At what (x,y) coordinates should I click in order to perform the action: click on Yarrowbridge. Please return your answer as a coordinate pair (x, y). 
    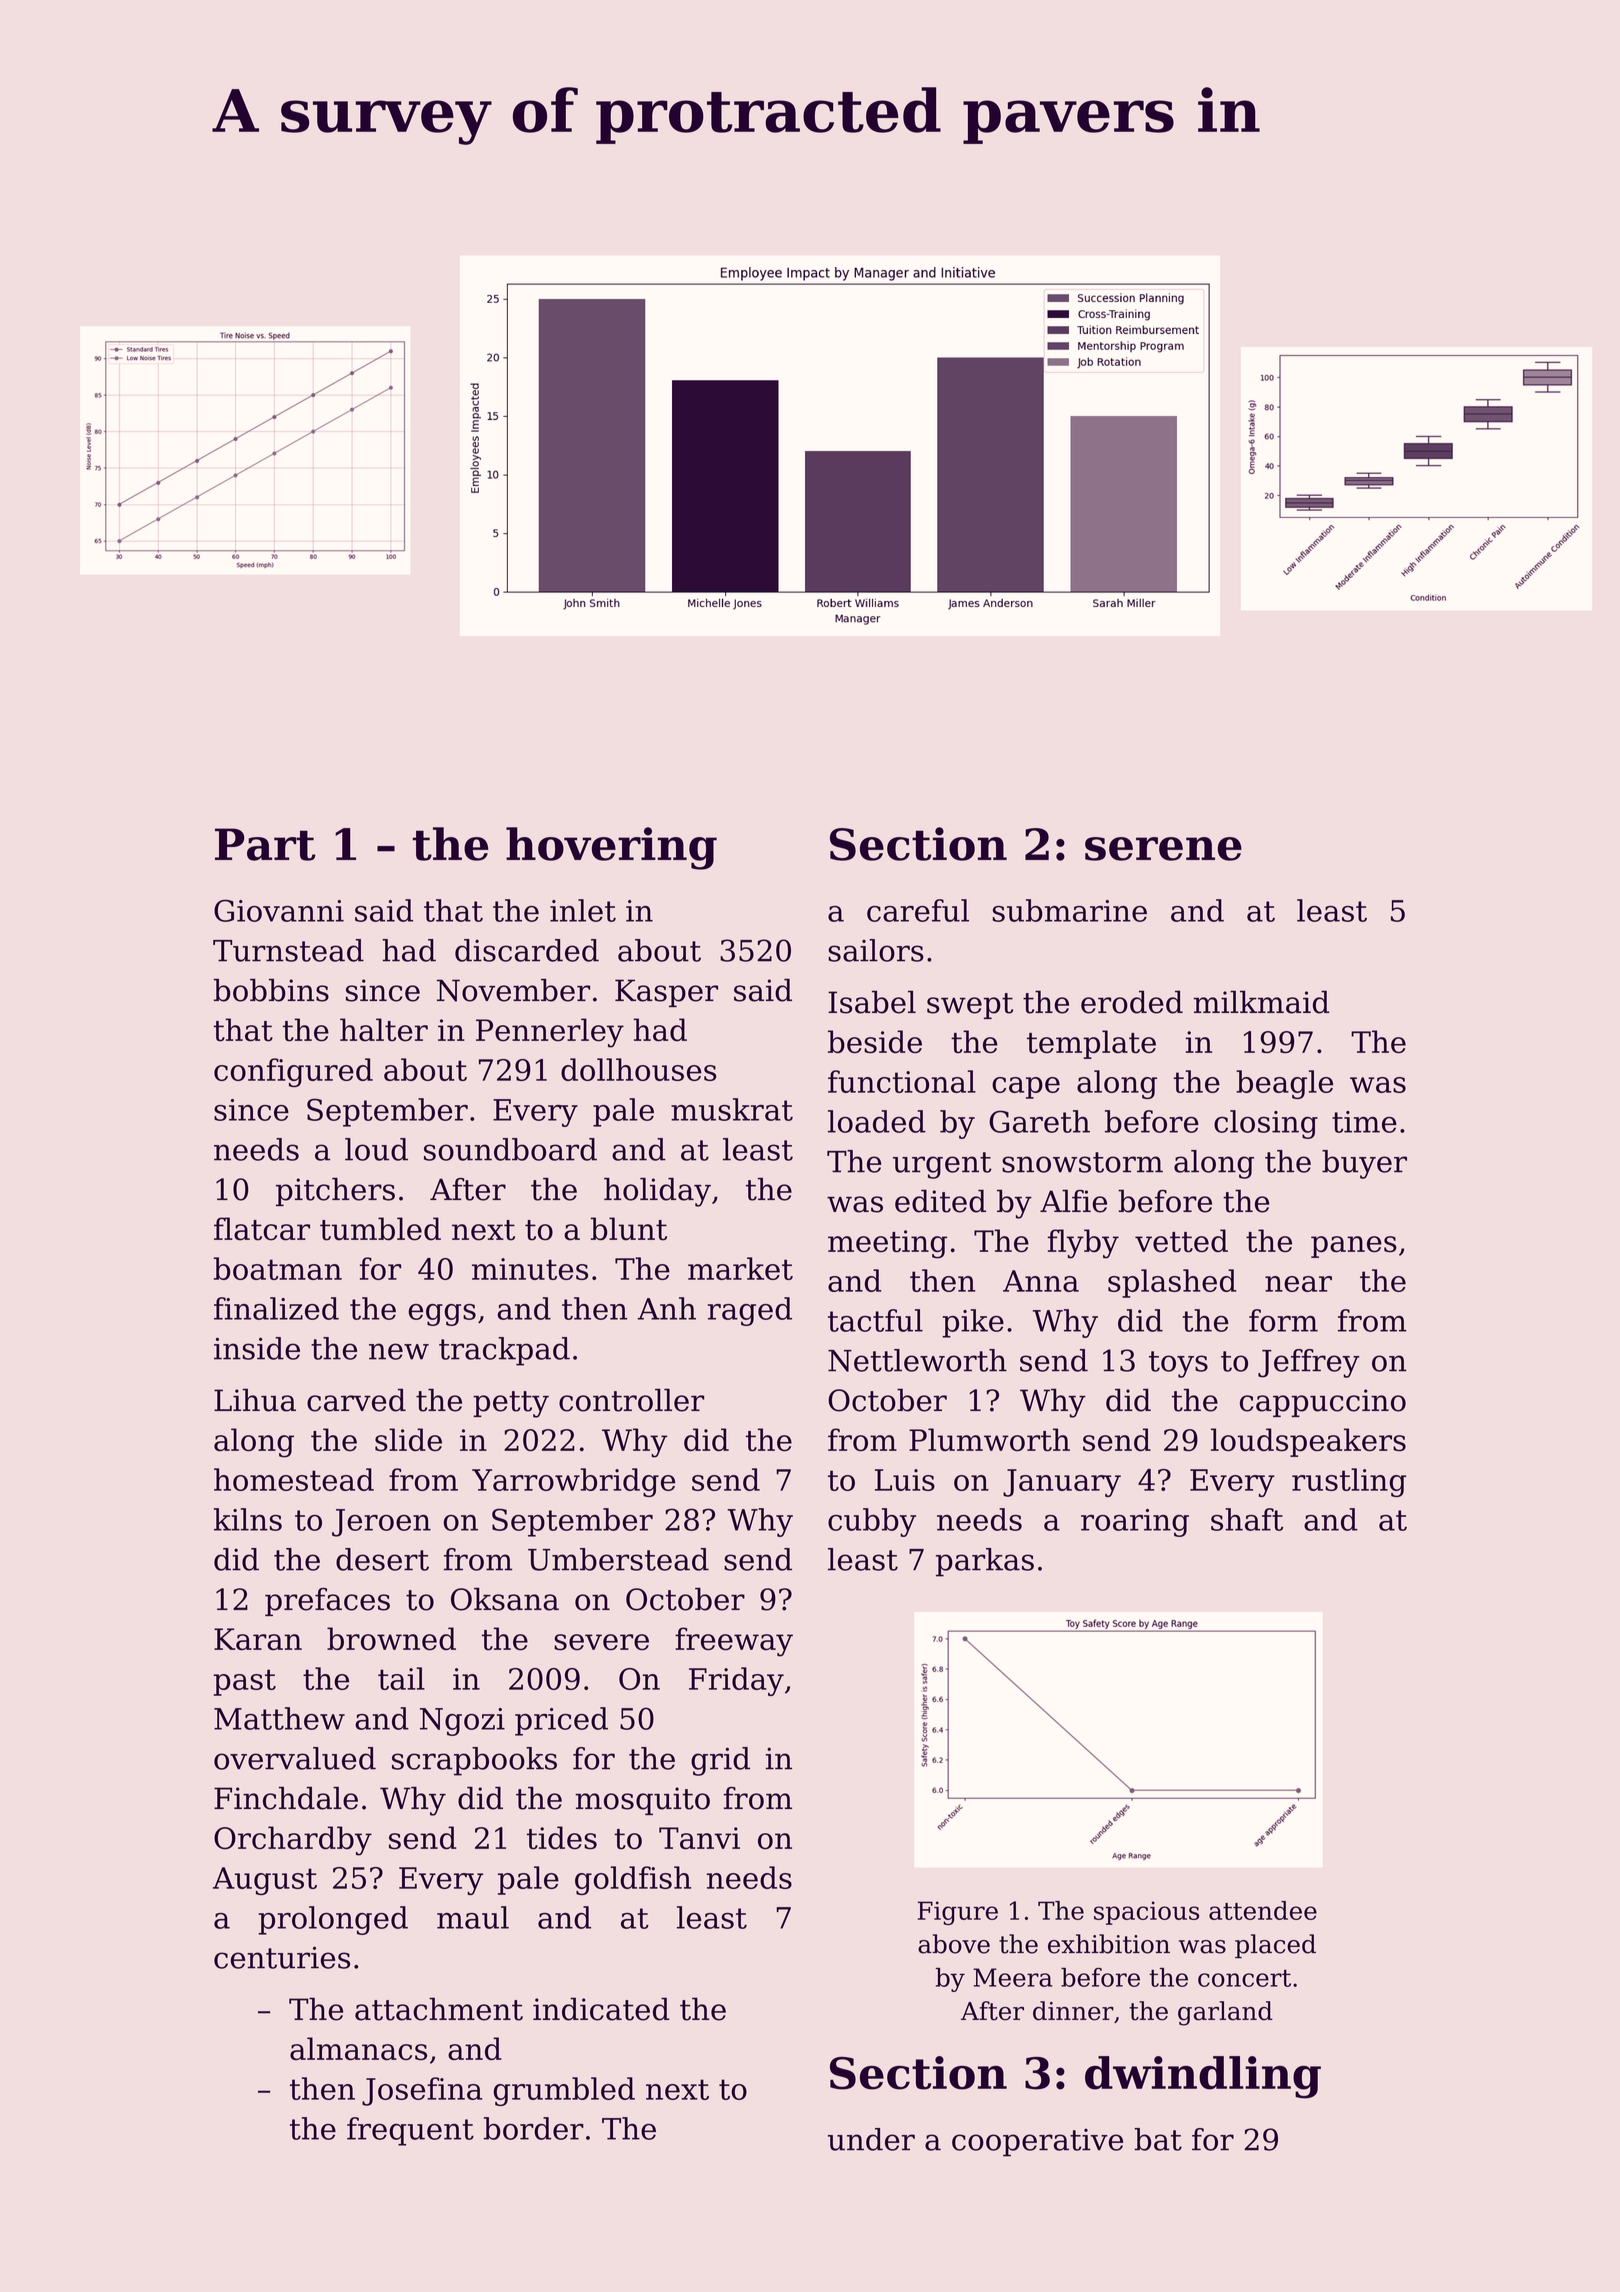
    Looking at the image, I should click on (573, 1482).
